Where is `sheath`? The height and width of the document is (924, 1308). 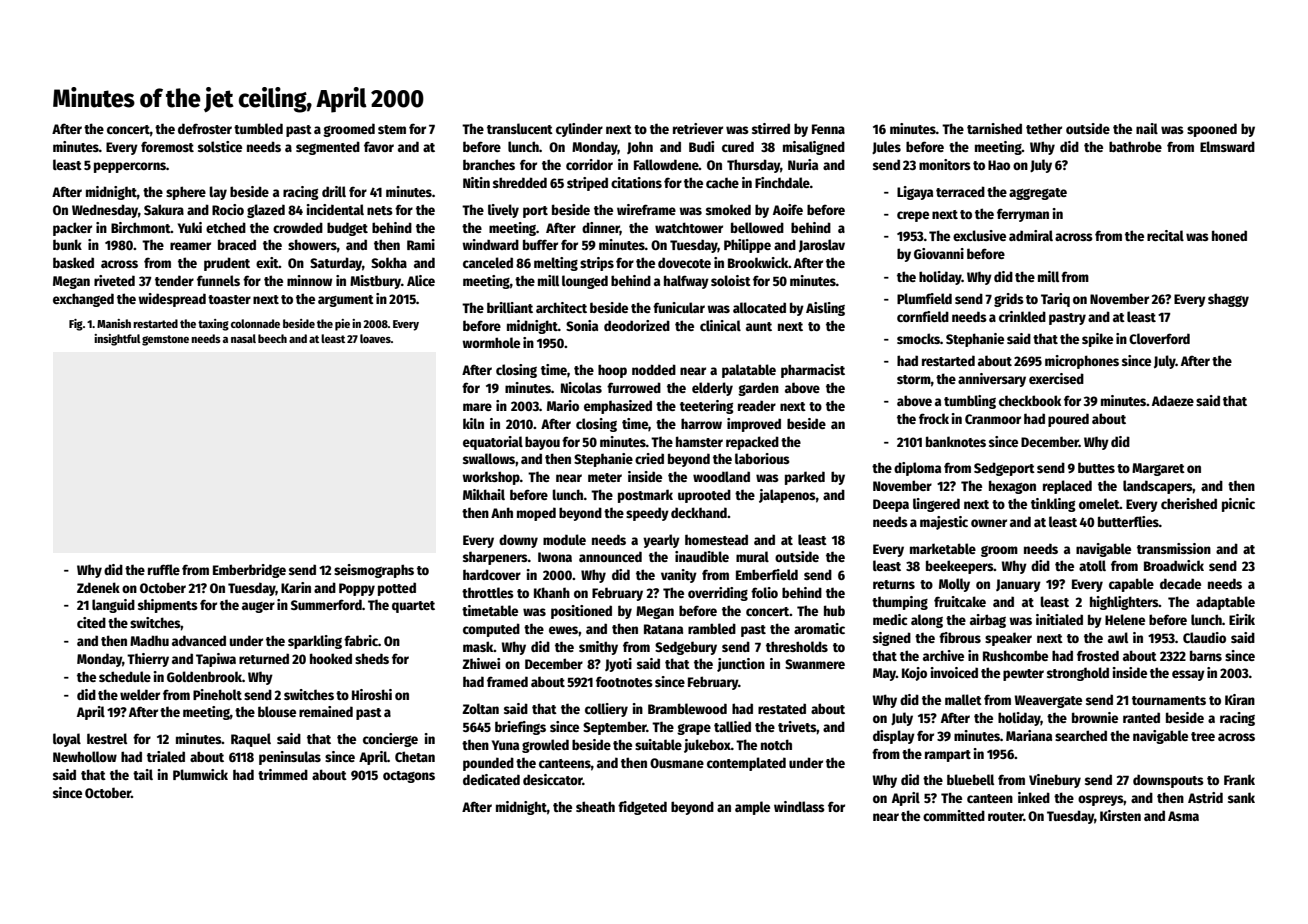
sheath is located at coordinates (595, 806).
